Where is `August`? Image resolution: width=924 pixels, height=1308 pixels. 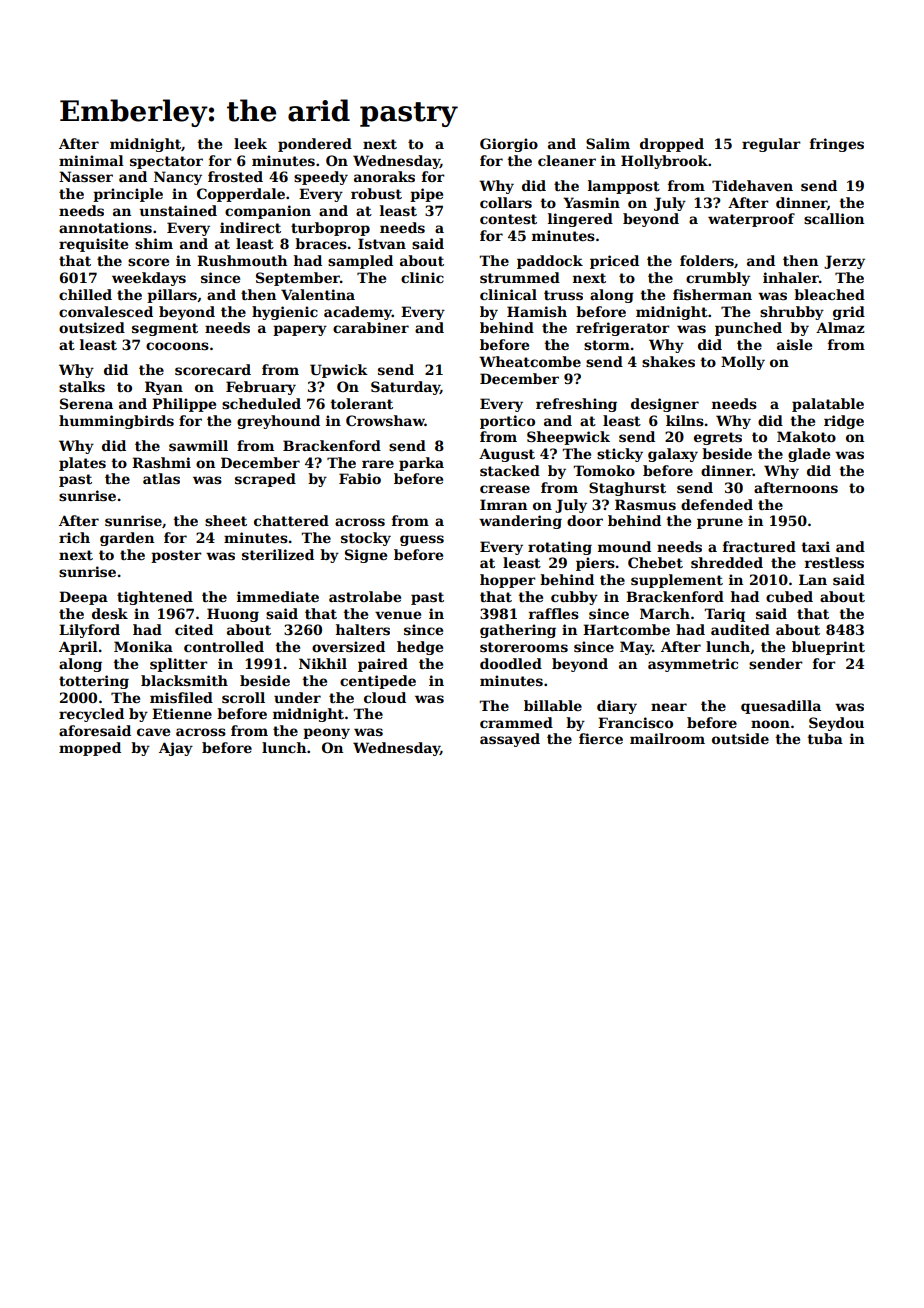 August is located at coordinates (507, 455).
